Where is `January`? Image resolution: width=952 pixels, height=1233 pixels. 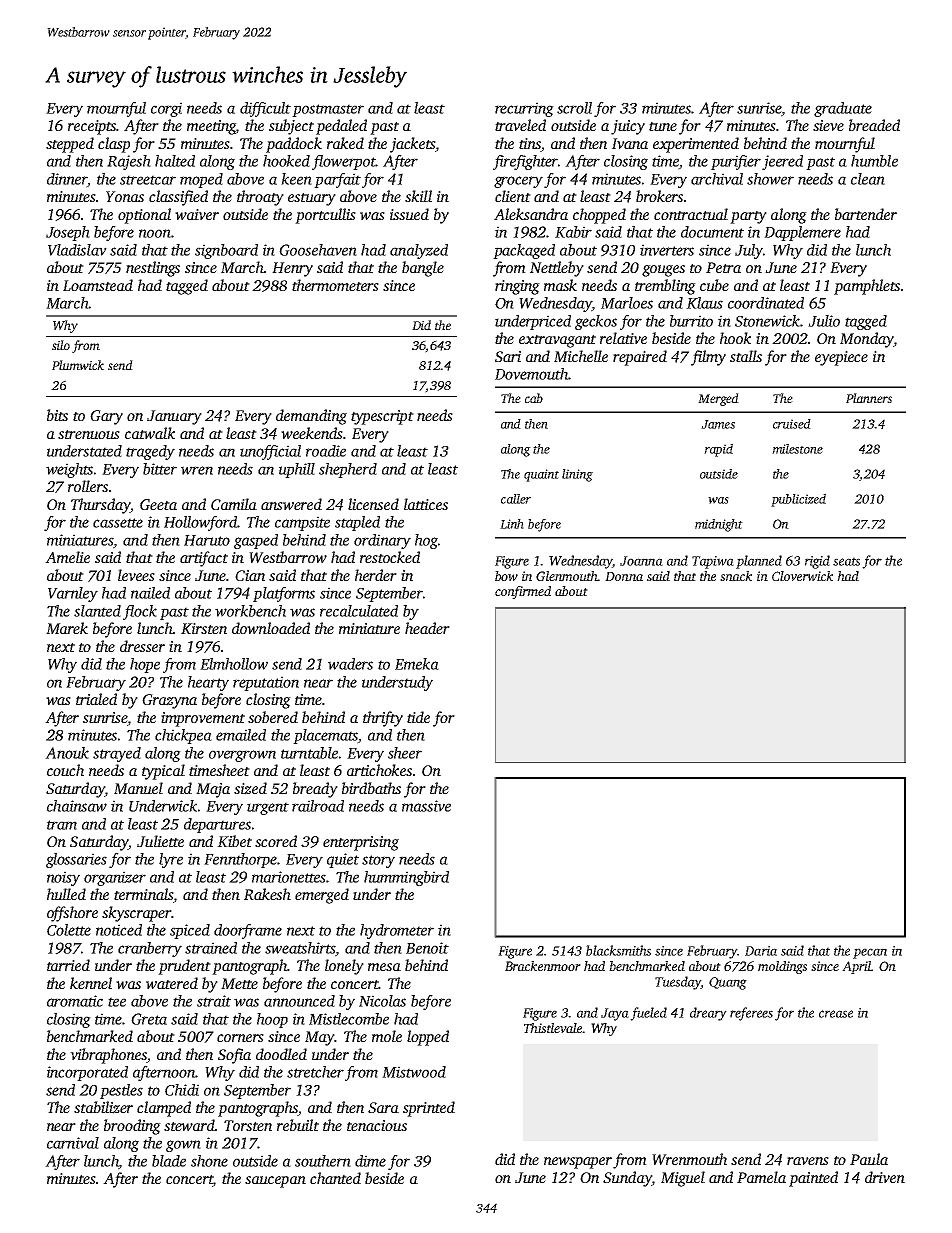 January is located at coordinates (174, 417).
